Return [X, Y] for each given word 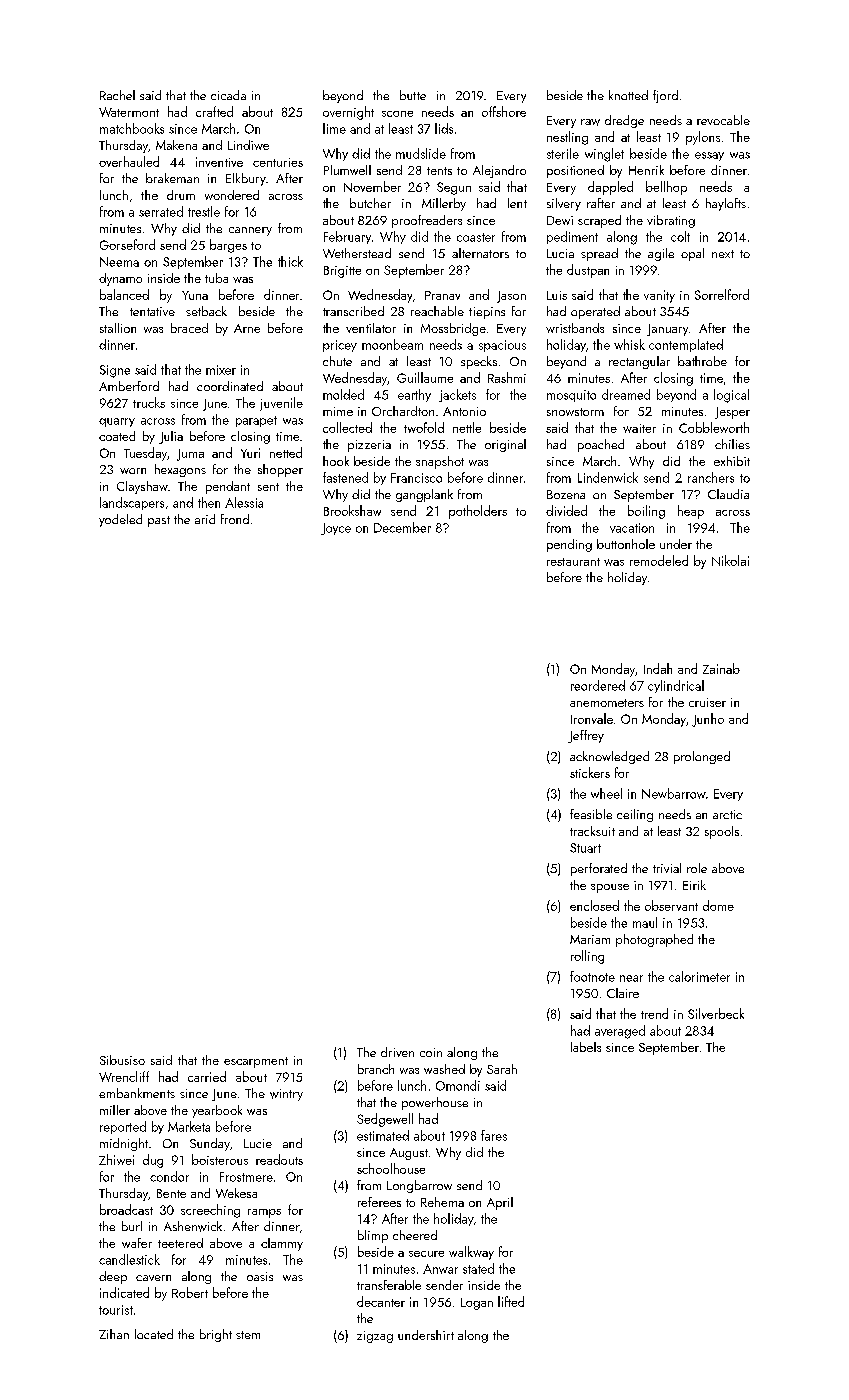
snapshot [440, 462]
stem [248, 1335]
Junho [708, 720]
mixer [221, 370]
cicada [228, 95]
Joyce [336, 529]
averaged [620, 1032]
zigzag [375, 1337]
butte [413, 95]
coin [431, 1052]
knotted [628, 95]
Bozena [566, 494]
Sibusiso [122, 1060]
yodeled [120, 520]
